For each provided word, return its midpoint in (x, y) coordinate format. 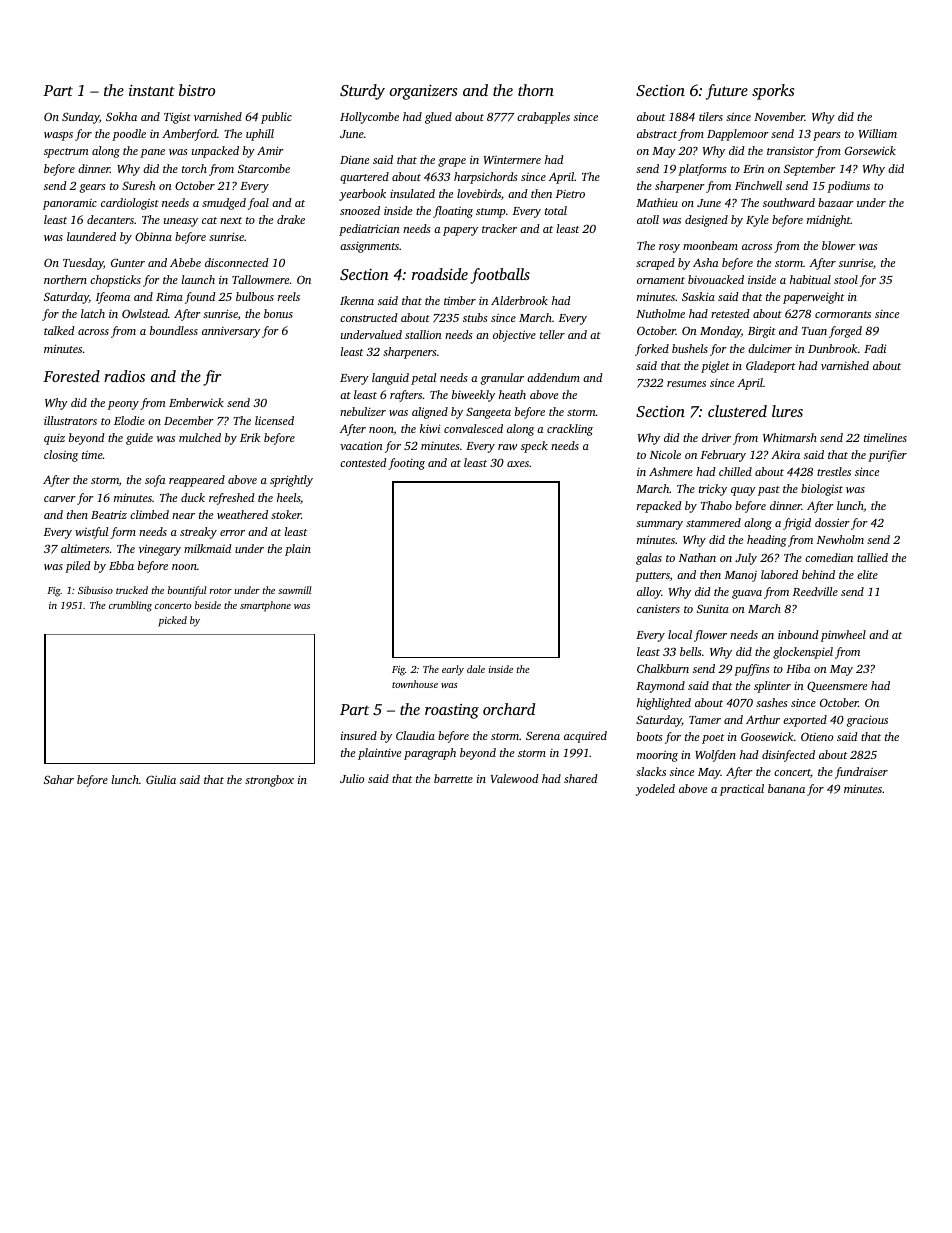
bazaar (836, 202)
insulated (412, 193)
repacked (659, 507)
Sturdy (362, 92)
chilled (735, 471)
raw (507, 447)
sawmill (295, 590)
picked (172, 621)
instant (152, 90)
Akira (785, 454)
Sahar (59, 779)
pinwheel (843, 636)
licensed (274, 420)
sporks (773, 92)
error (232, 533)
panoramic (70, 204)
